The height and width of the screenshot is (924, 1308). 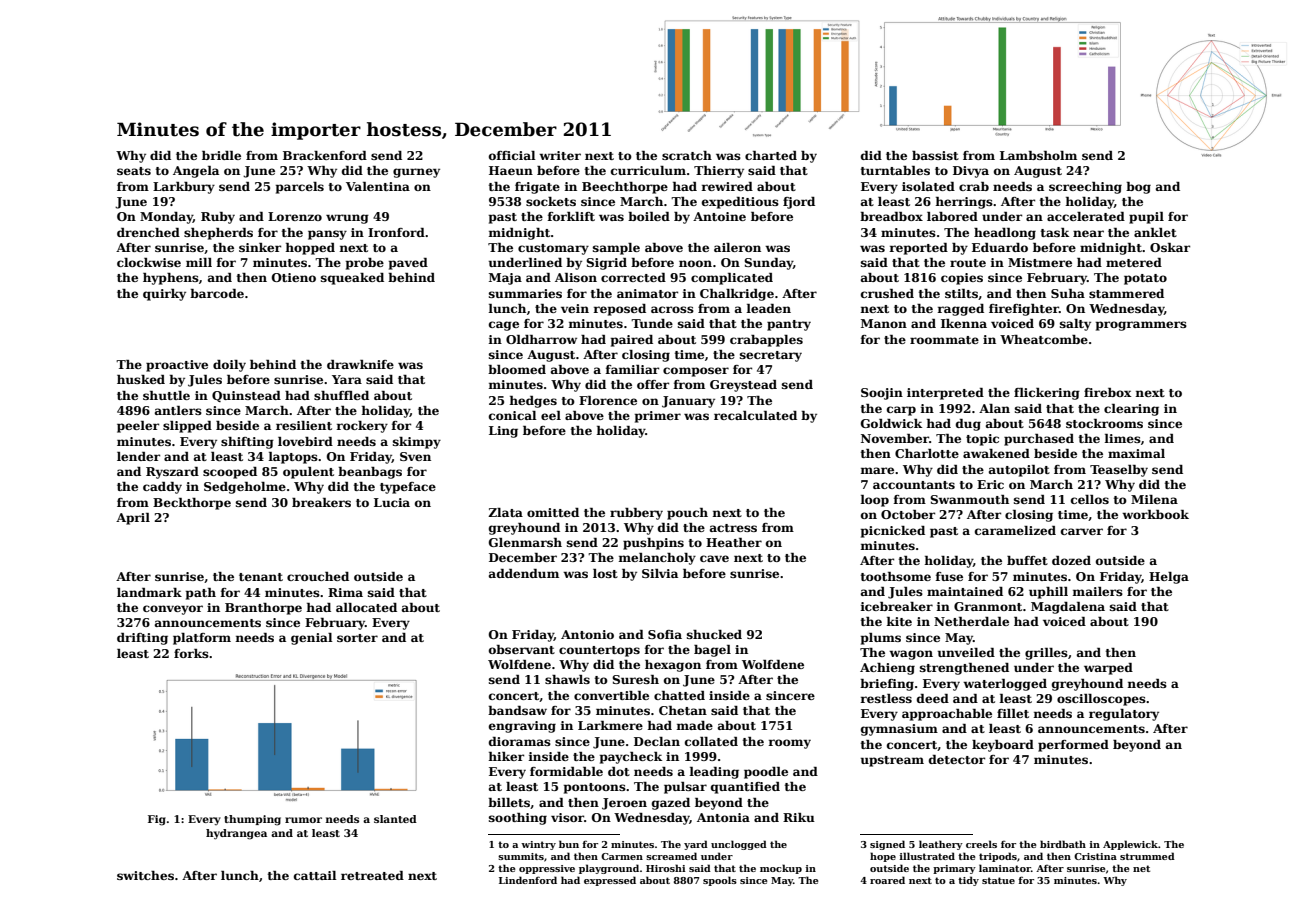 What do you see at coordinates (625, 188) in the screenshot?
I see `Beechthorpe` at bounding box center [625, 188].
